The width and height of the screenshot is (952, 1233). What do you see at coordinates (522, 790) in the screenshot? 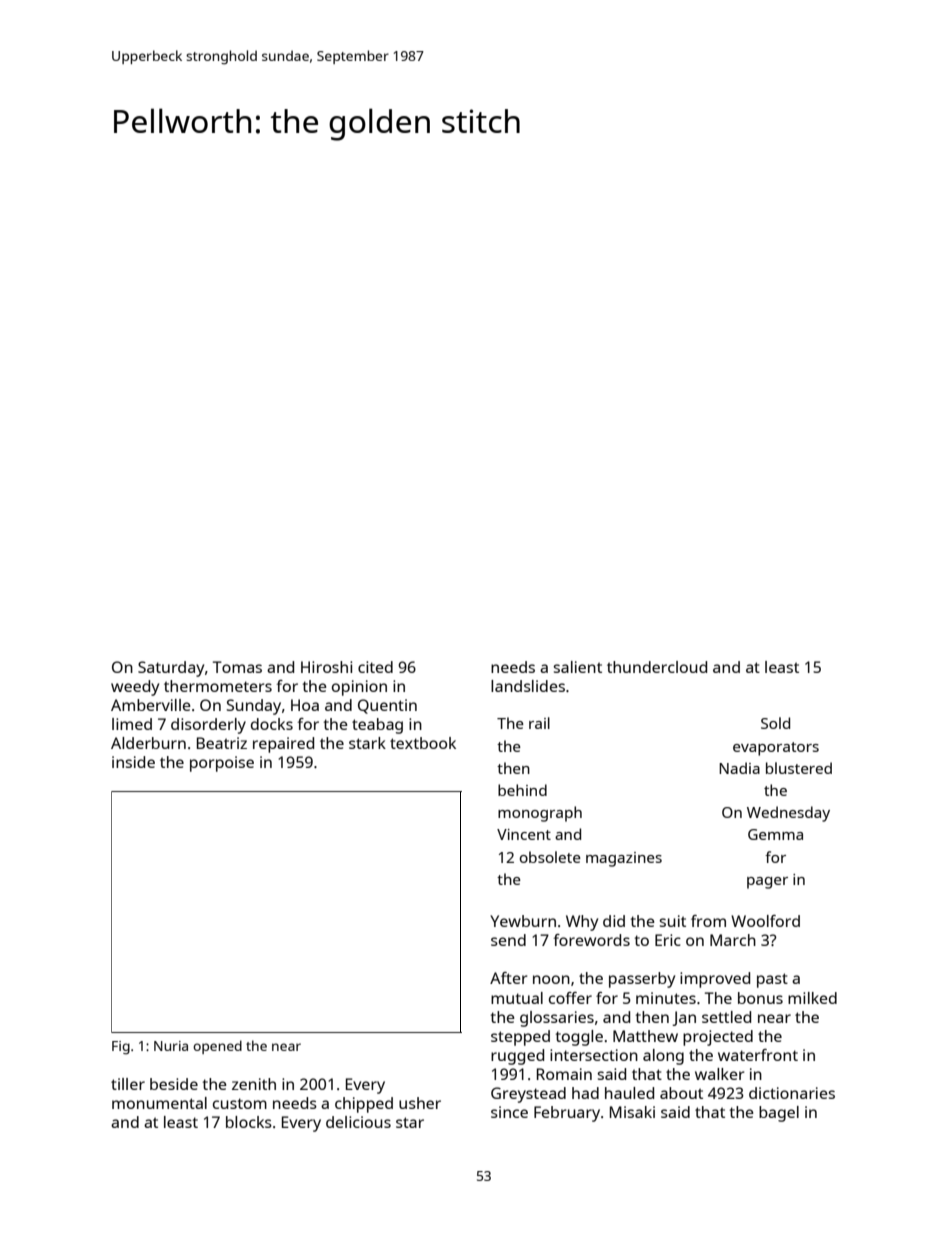
I see `behind` at bounding box center [522, 790].
